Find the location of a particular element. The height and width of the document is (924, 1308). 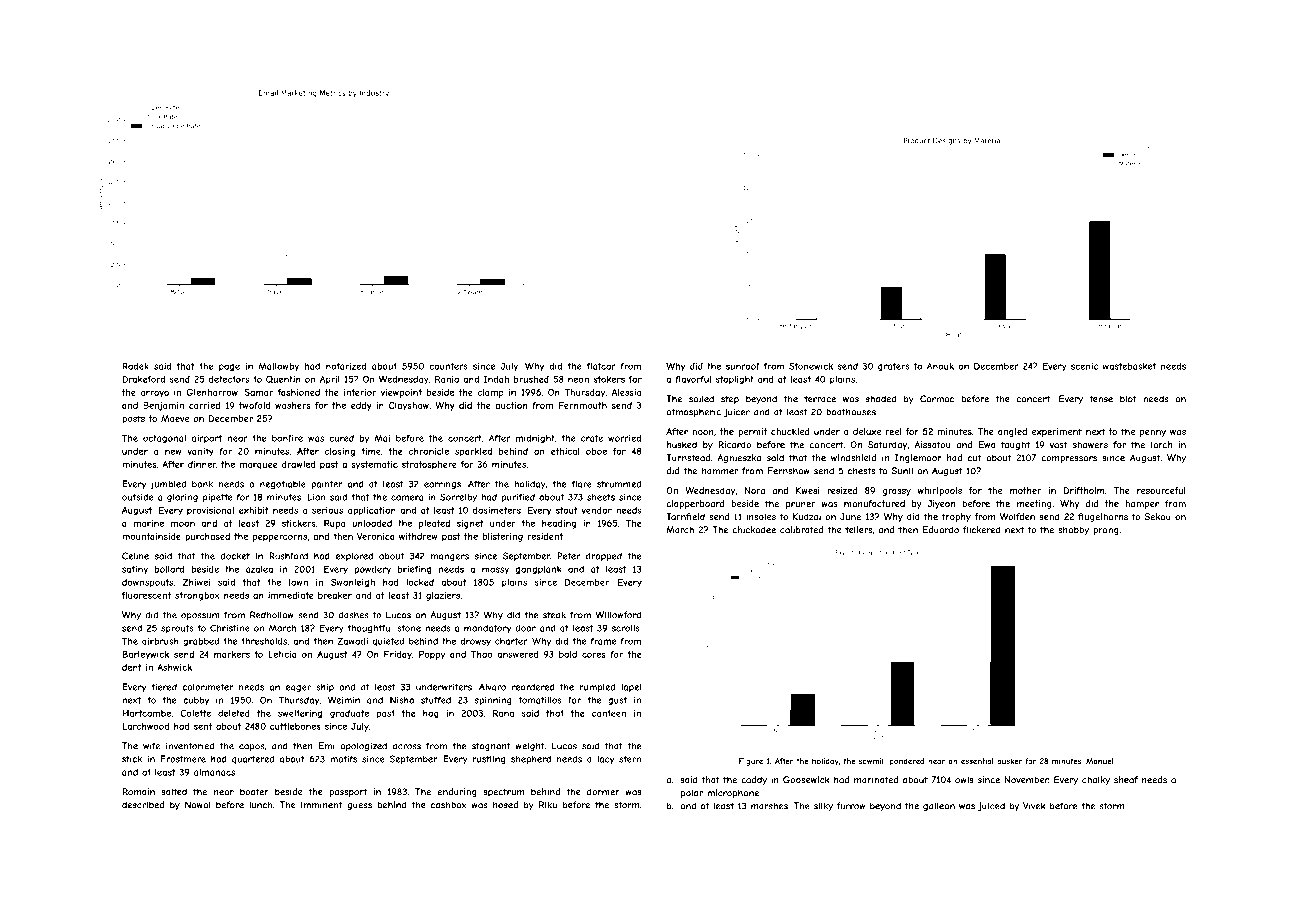

gangplank is located at coordinates (539, 570).
